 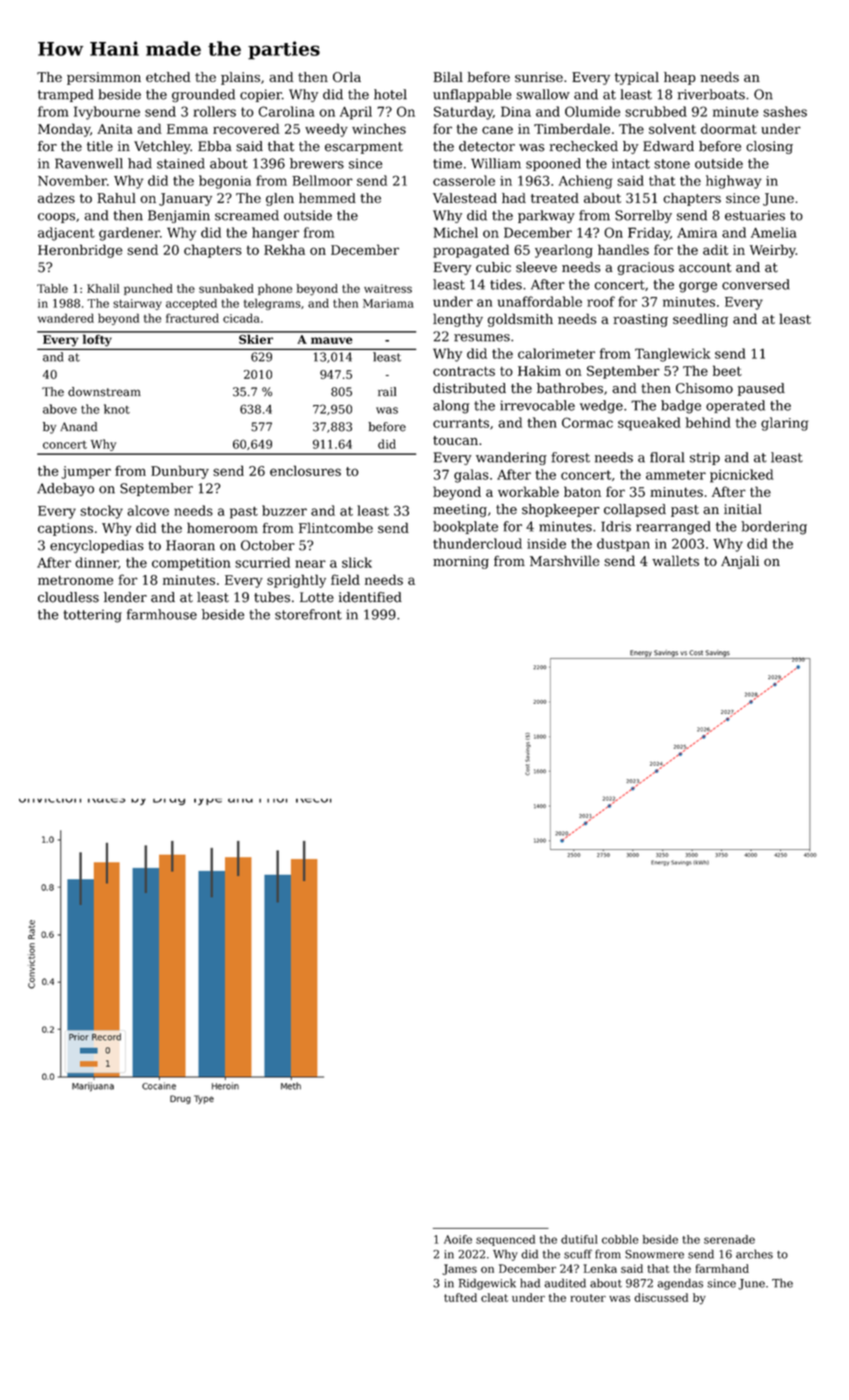 What do you see at coordinates (471, 476) in the page?
I see `galas` at bounding box center [471, 476].
